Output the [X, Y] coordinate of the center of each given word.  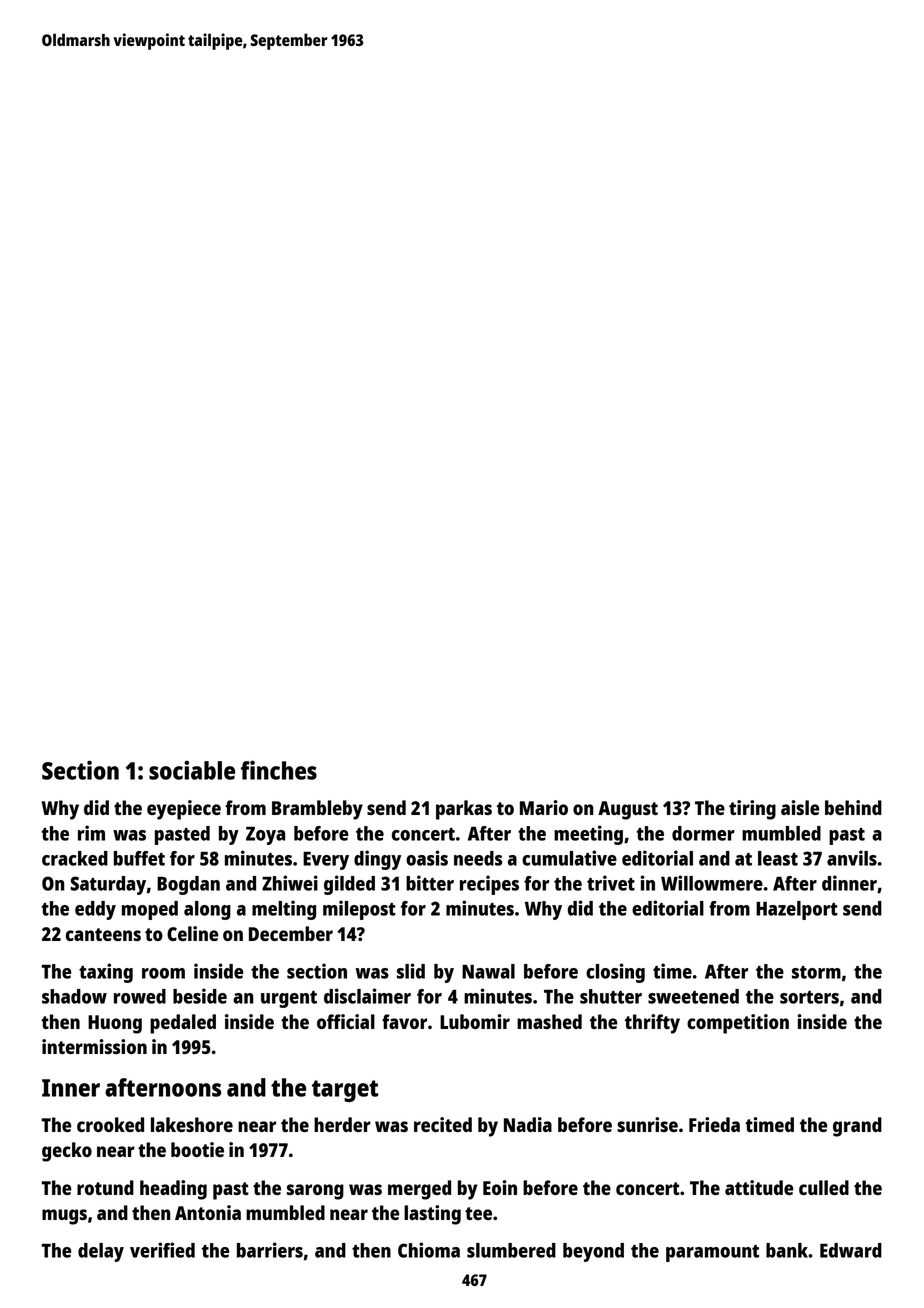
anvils [852, 858]
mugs [64, 1217]
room [163, 973]
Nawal [488, 971]
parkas [464, 810]
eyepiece [184, 810]
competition [738, 1024]
